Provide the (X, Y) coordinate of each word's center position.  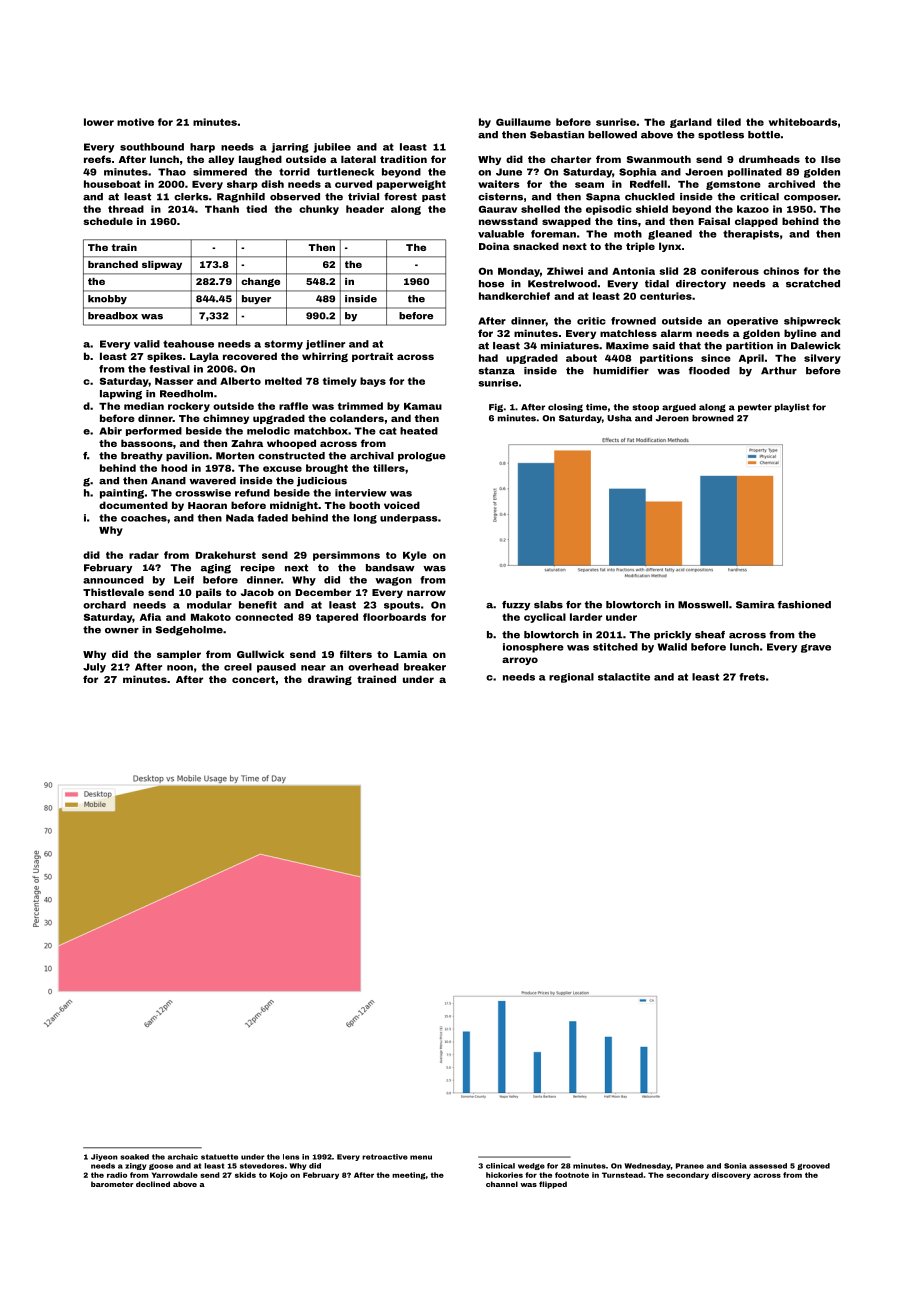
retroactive (385, 1157)
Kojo (279, 1176)
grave (816, 648)
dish (272, 184)
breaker (425, 667)
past (434, 197)
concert (253, 679)
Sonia (735, 1166)
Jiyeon (104, 1157)
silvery (822, 359)
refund (252, 493)
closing (565, 408)
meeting (409, 1176)
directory (701, 285)
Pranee (690, 1166)
